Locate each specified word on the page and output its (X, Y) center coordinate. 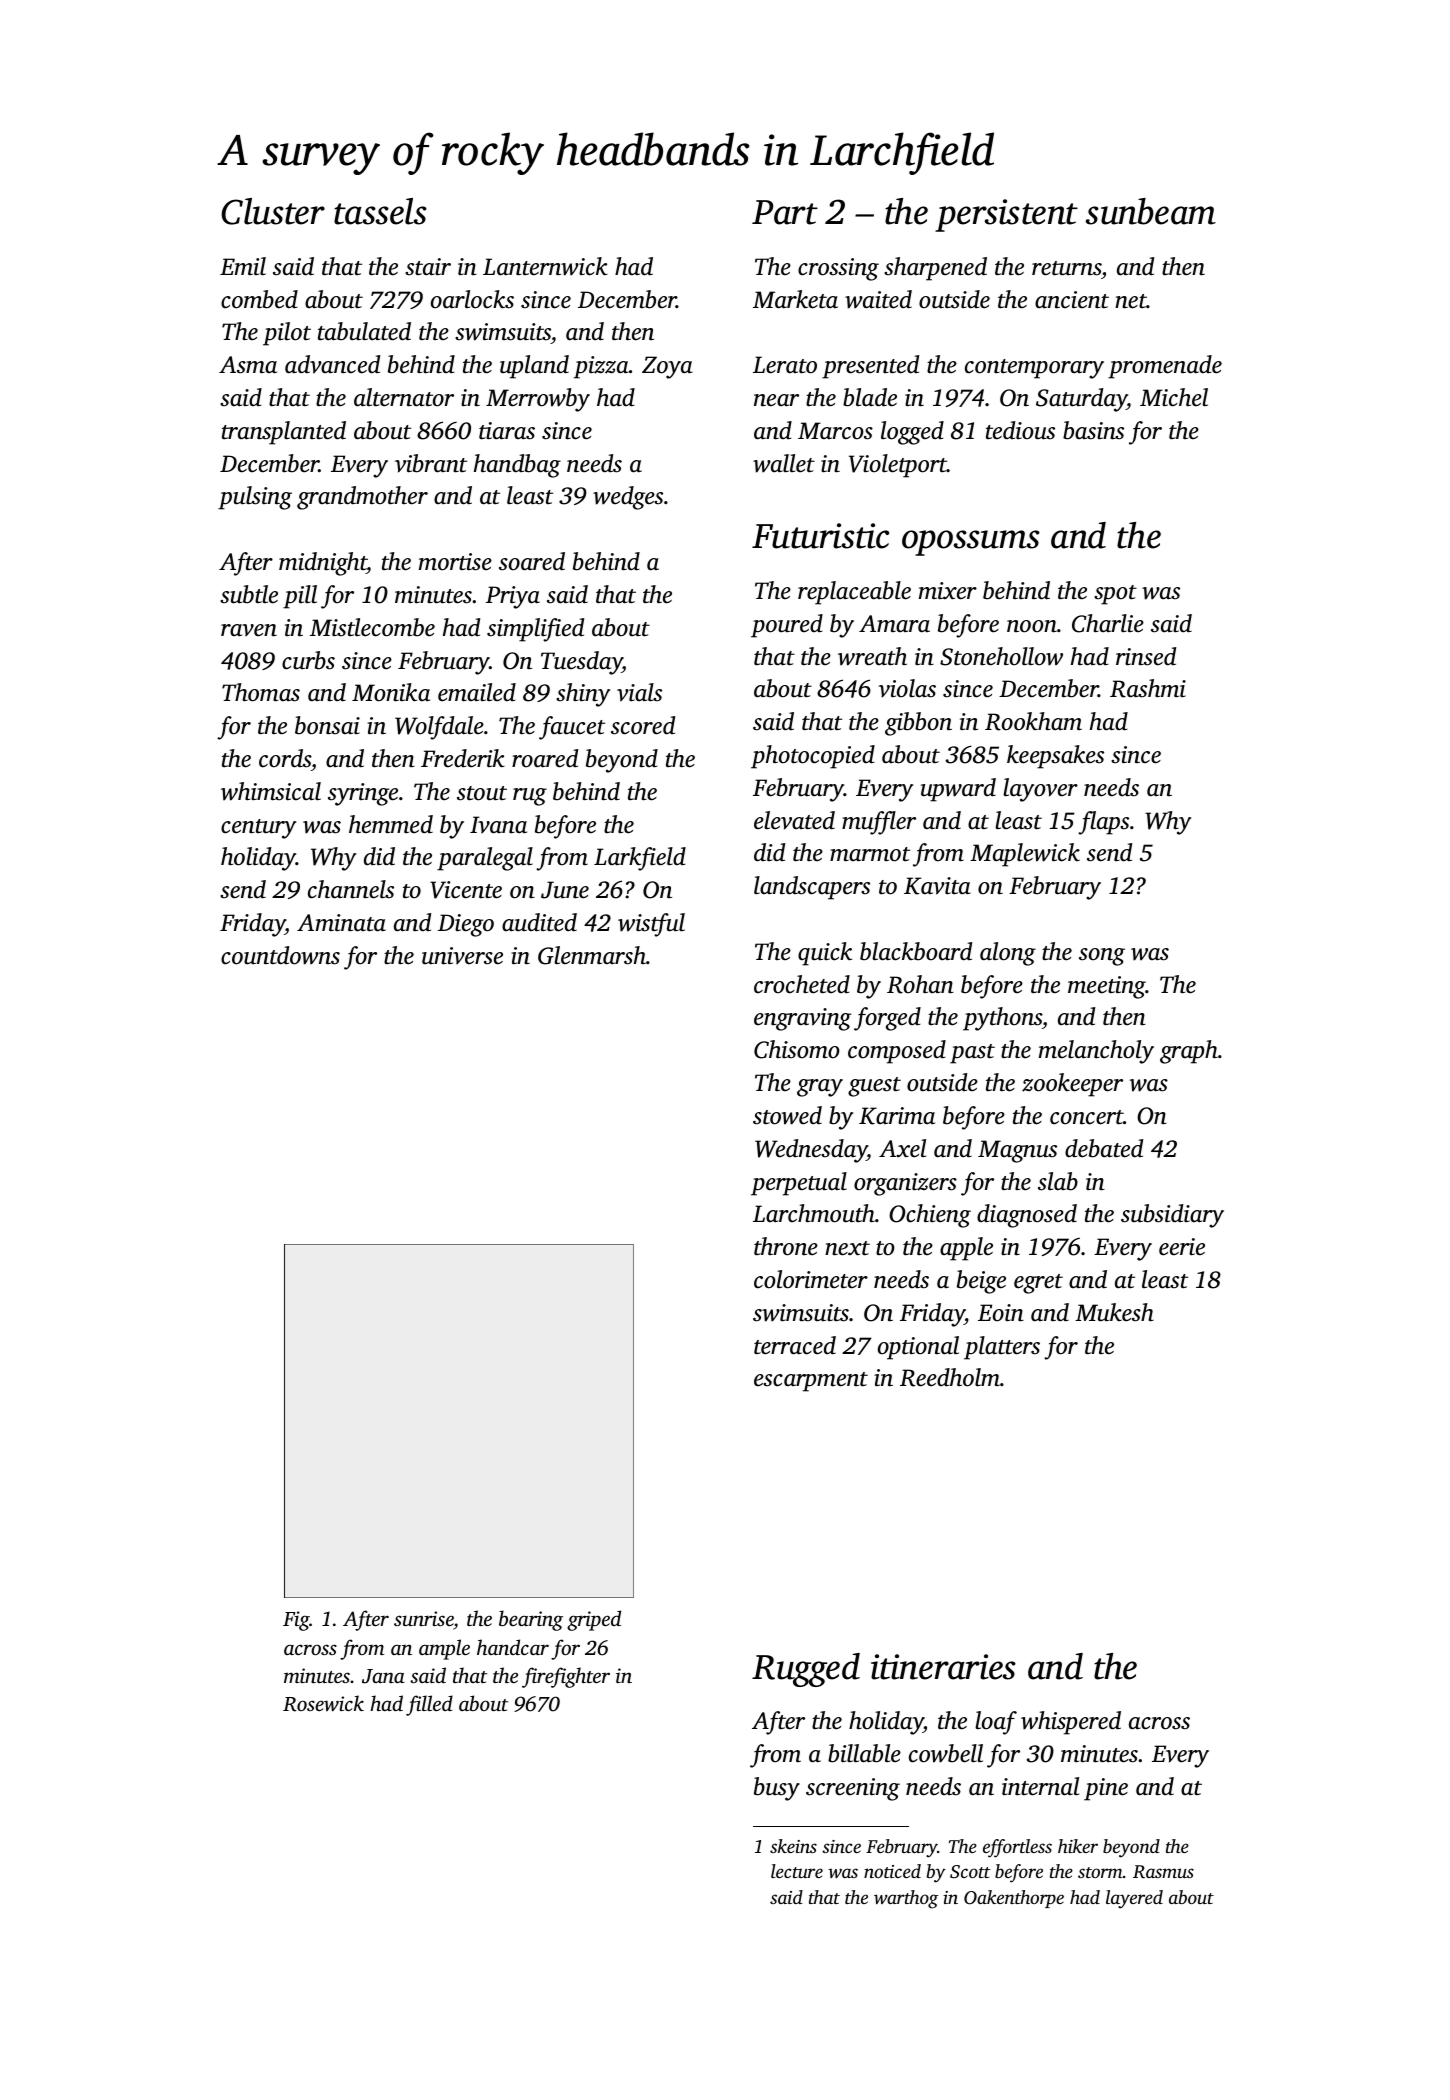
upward (958, 790)
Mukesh (1114, 1312)
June (565, 890)
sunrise (424, 1620)
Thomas (261, 692)
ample (444, 1649)
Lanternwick (545, 266)
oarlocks (472, 299)
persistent (1006, 215)
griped (594, 1620)
